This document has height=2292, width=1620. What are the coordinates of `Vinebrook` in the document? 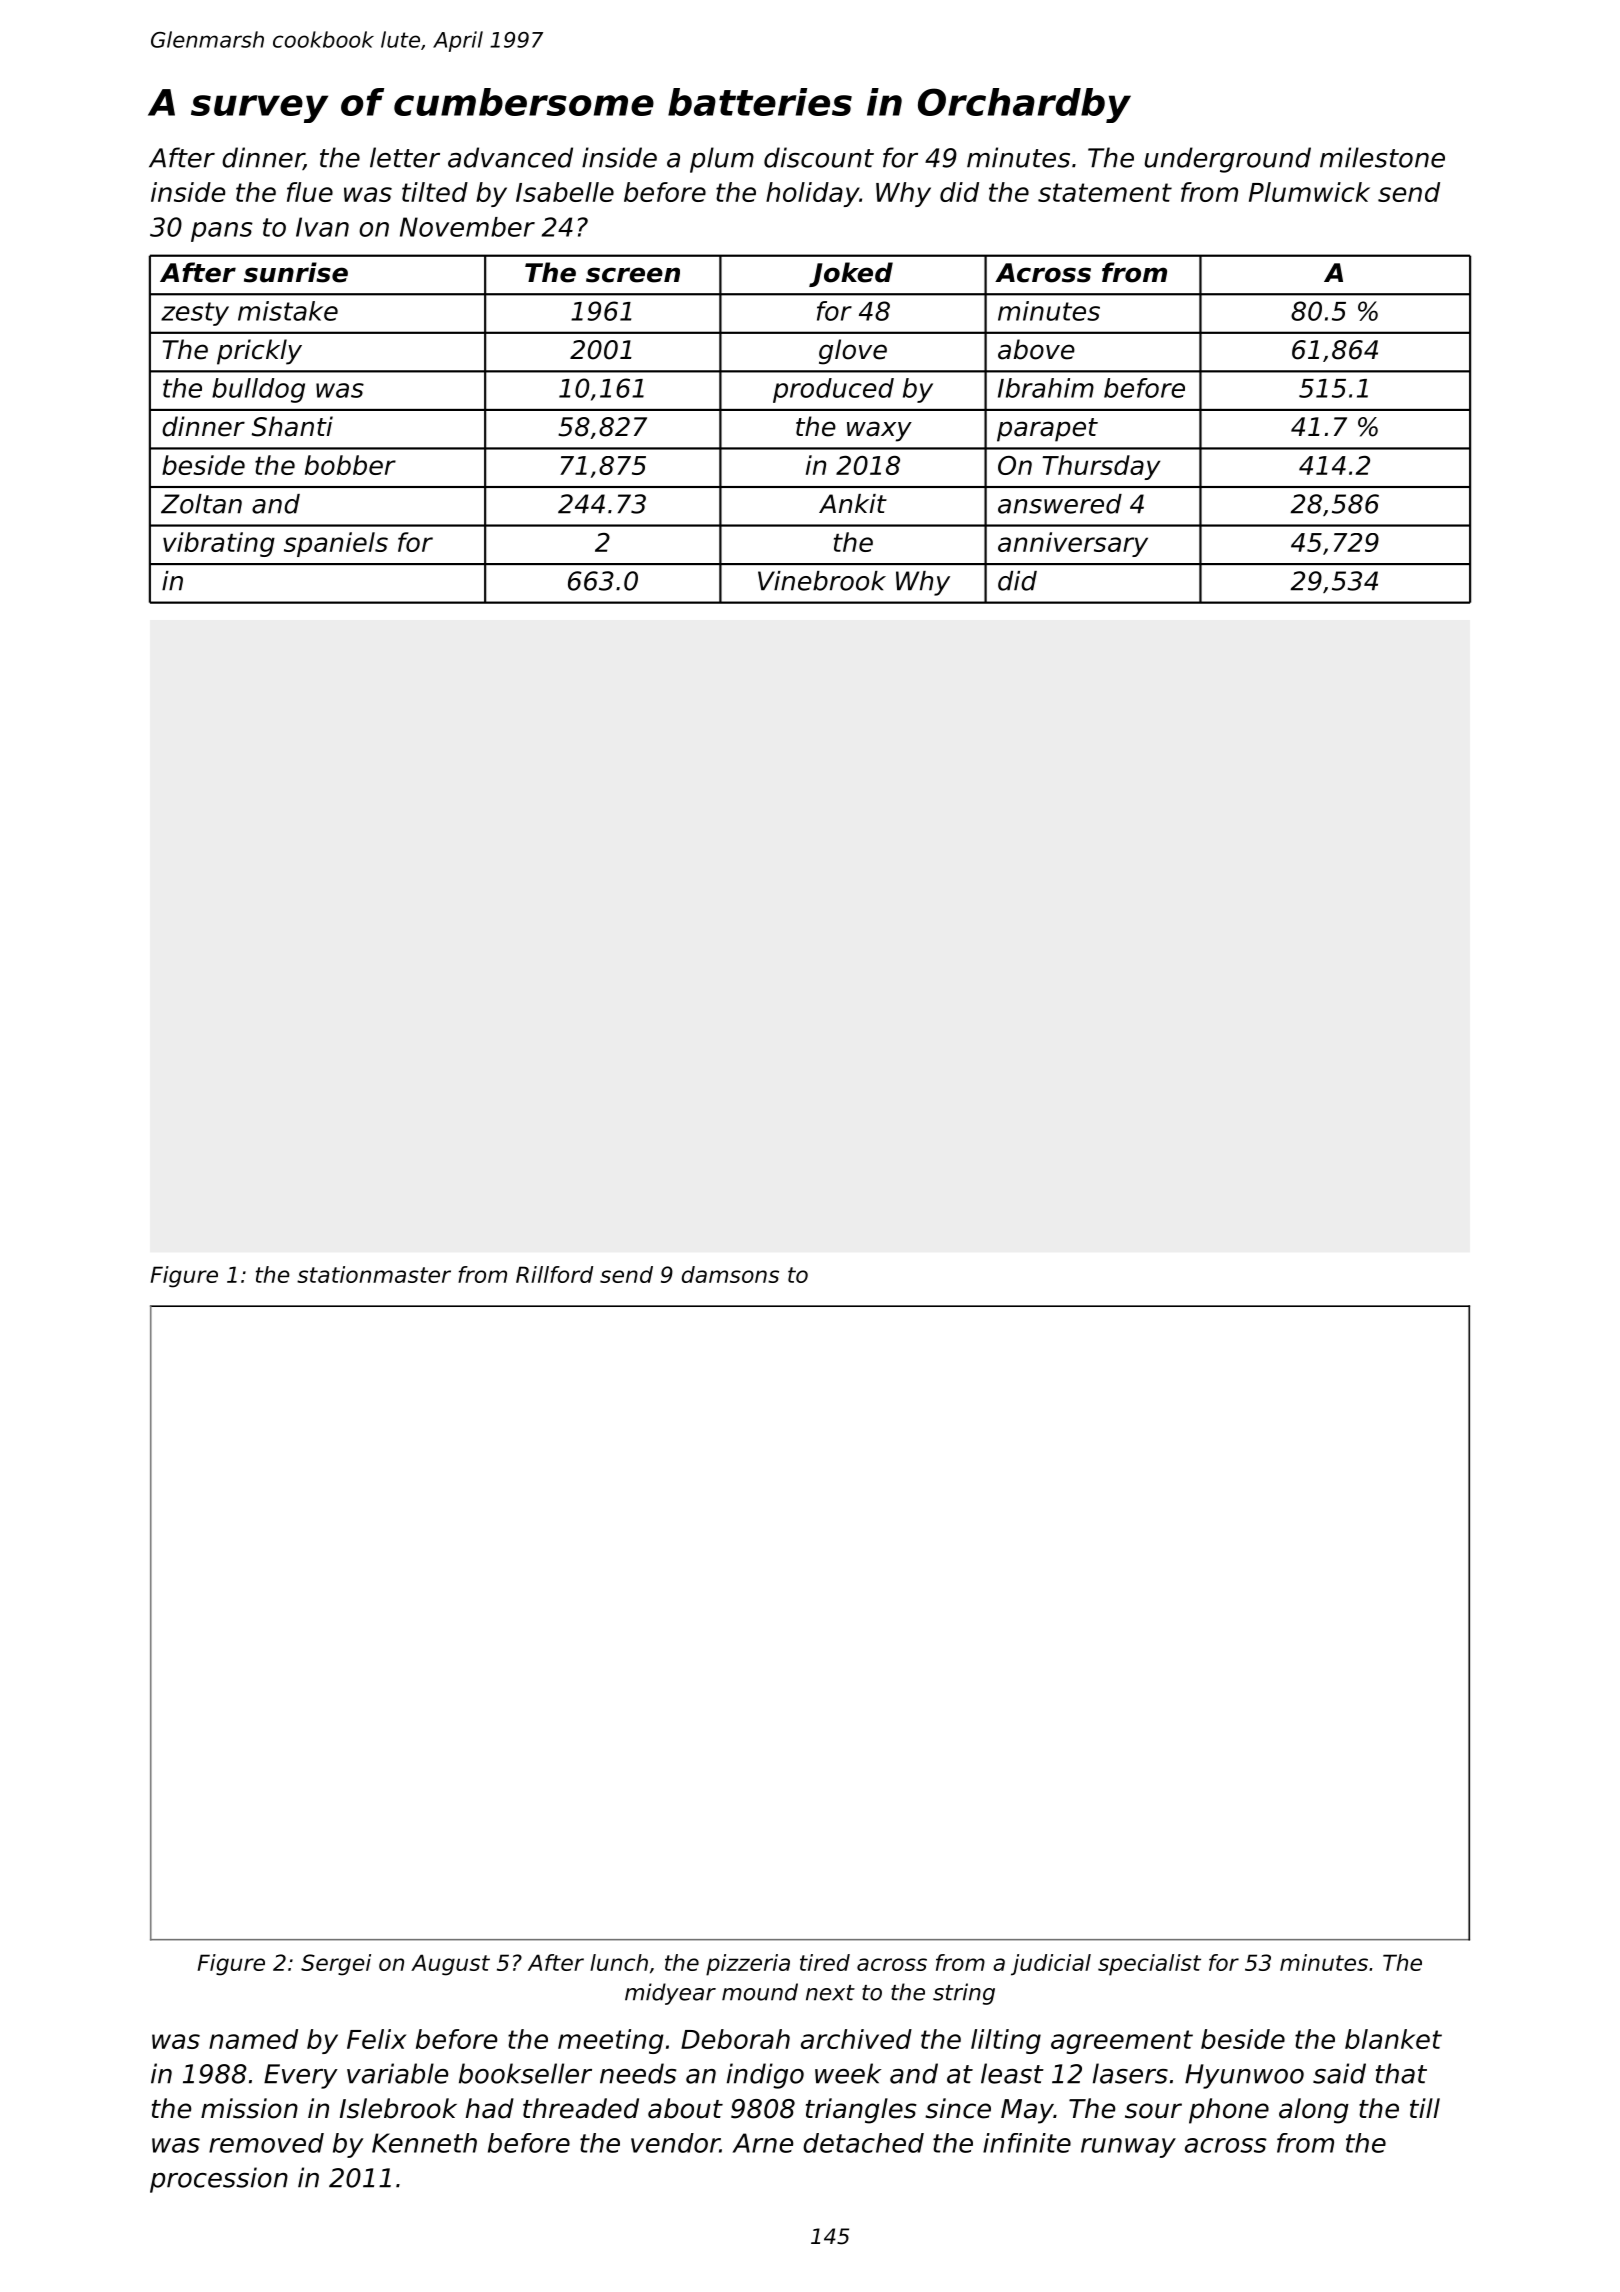 It's located at (822, 581).
